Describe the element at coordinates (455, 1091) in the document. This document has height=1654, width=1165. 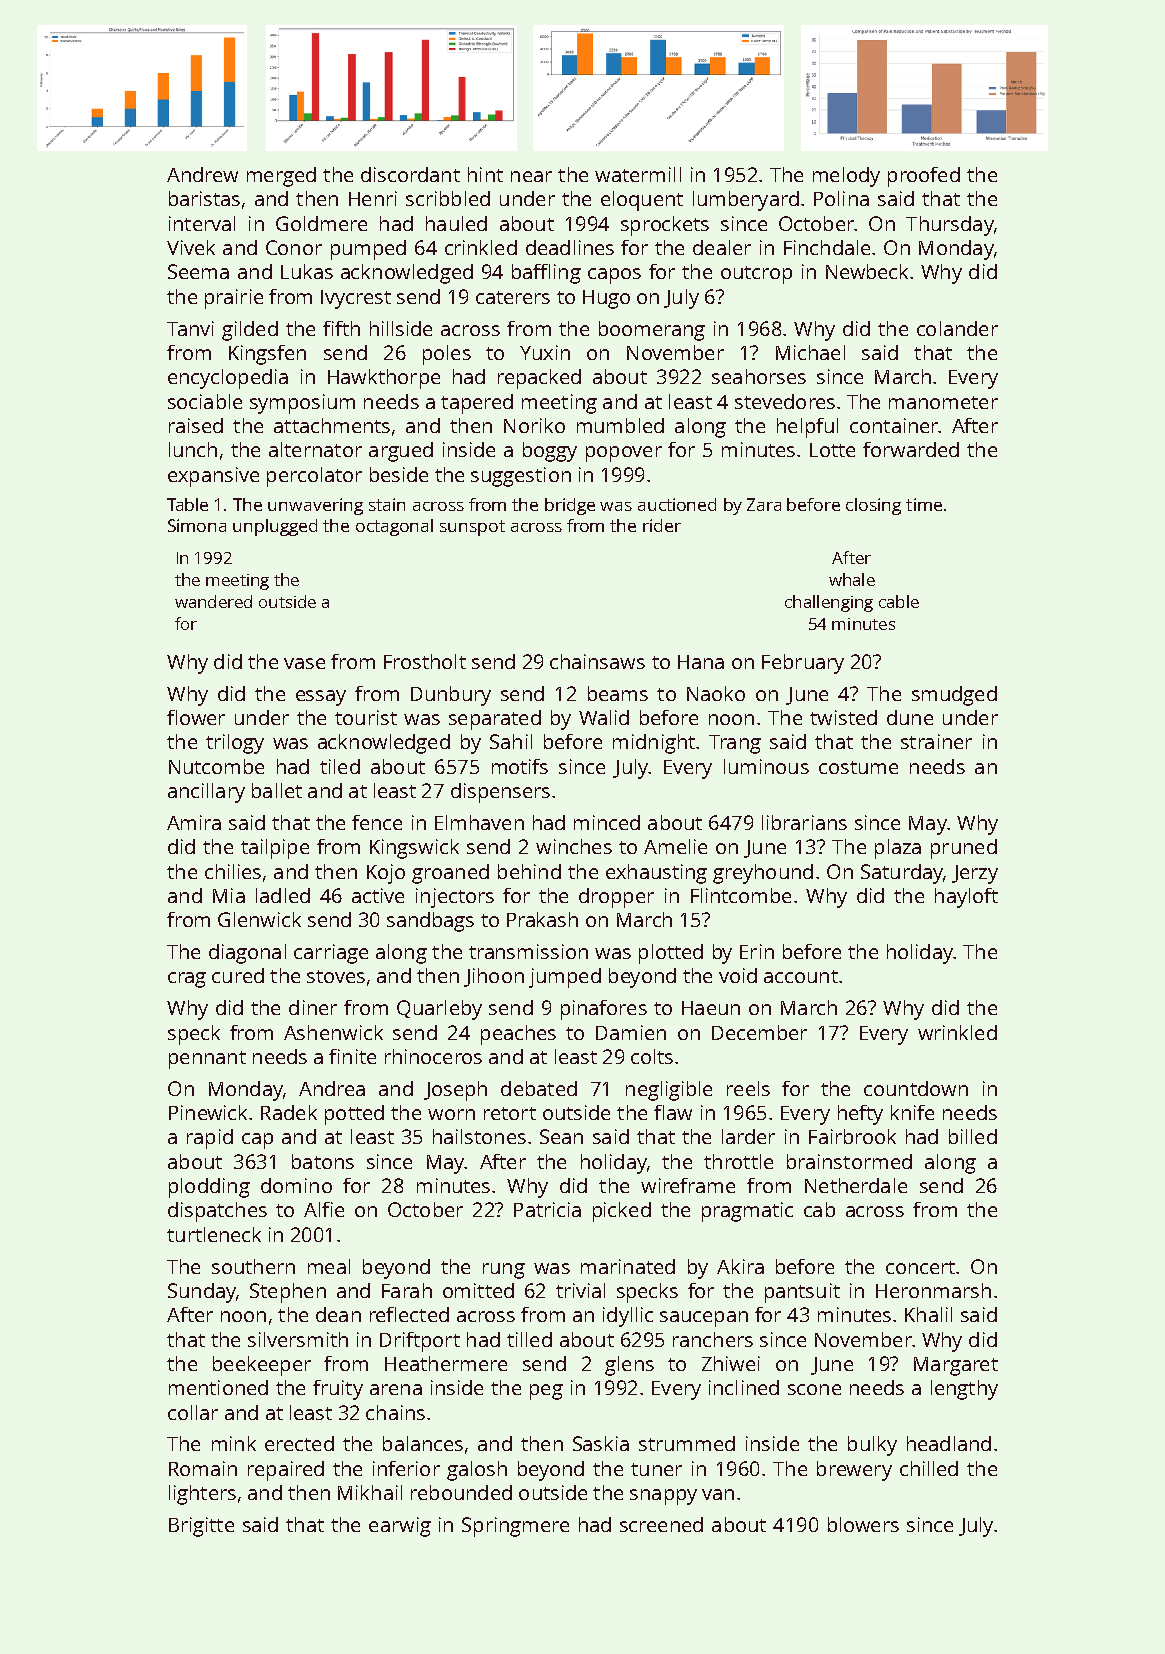
I see `Joseph` at that location.
